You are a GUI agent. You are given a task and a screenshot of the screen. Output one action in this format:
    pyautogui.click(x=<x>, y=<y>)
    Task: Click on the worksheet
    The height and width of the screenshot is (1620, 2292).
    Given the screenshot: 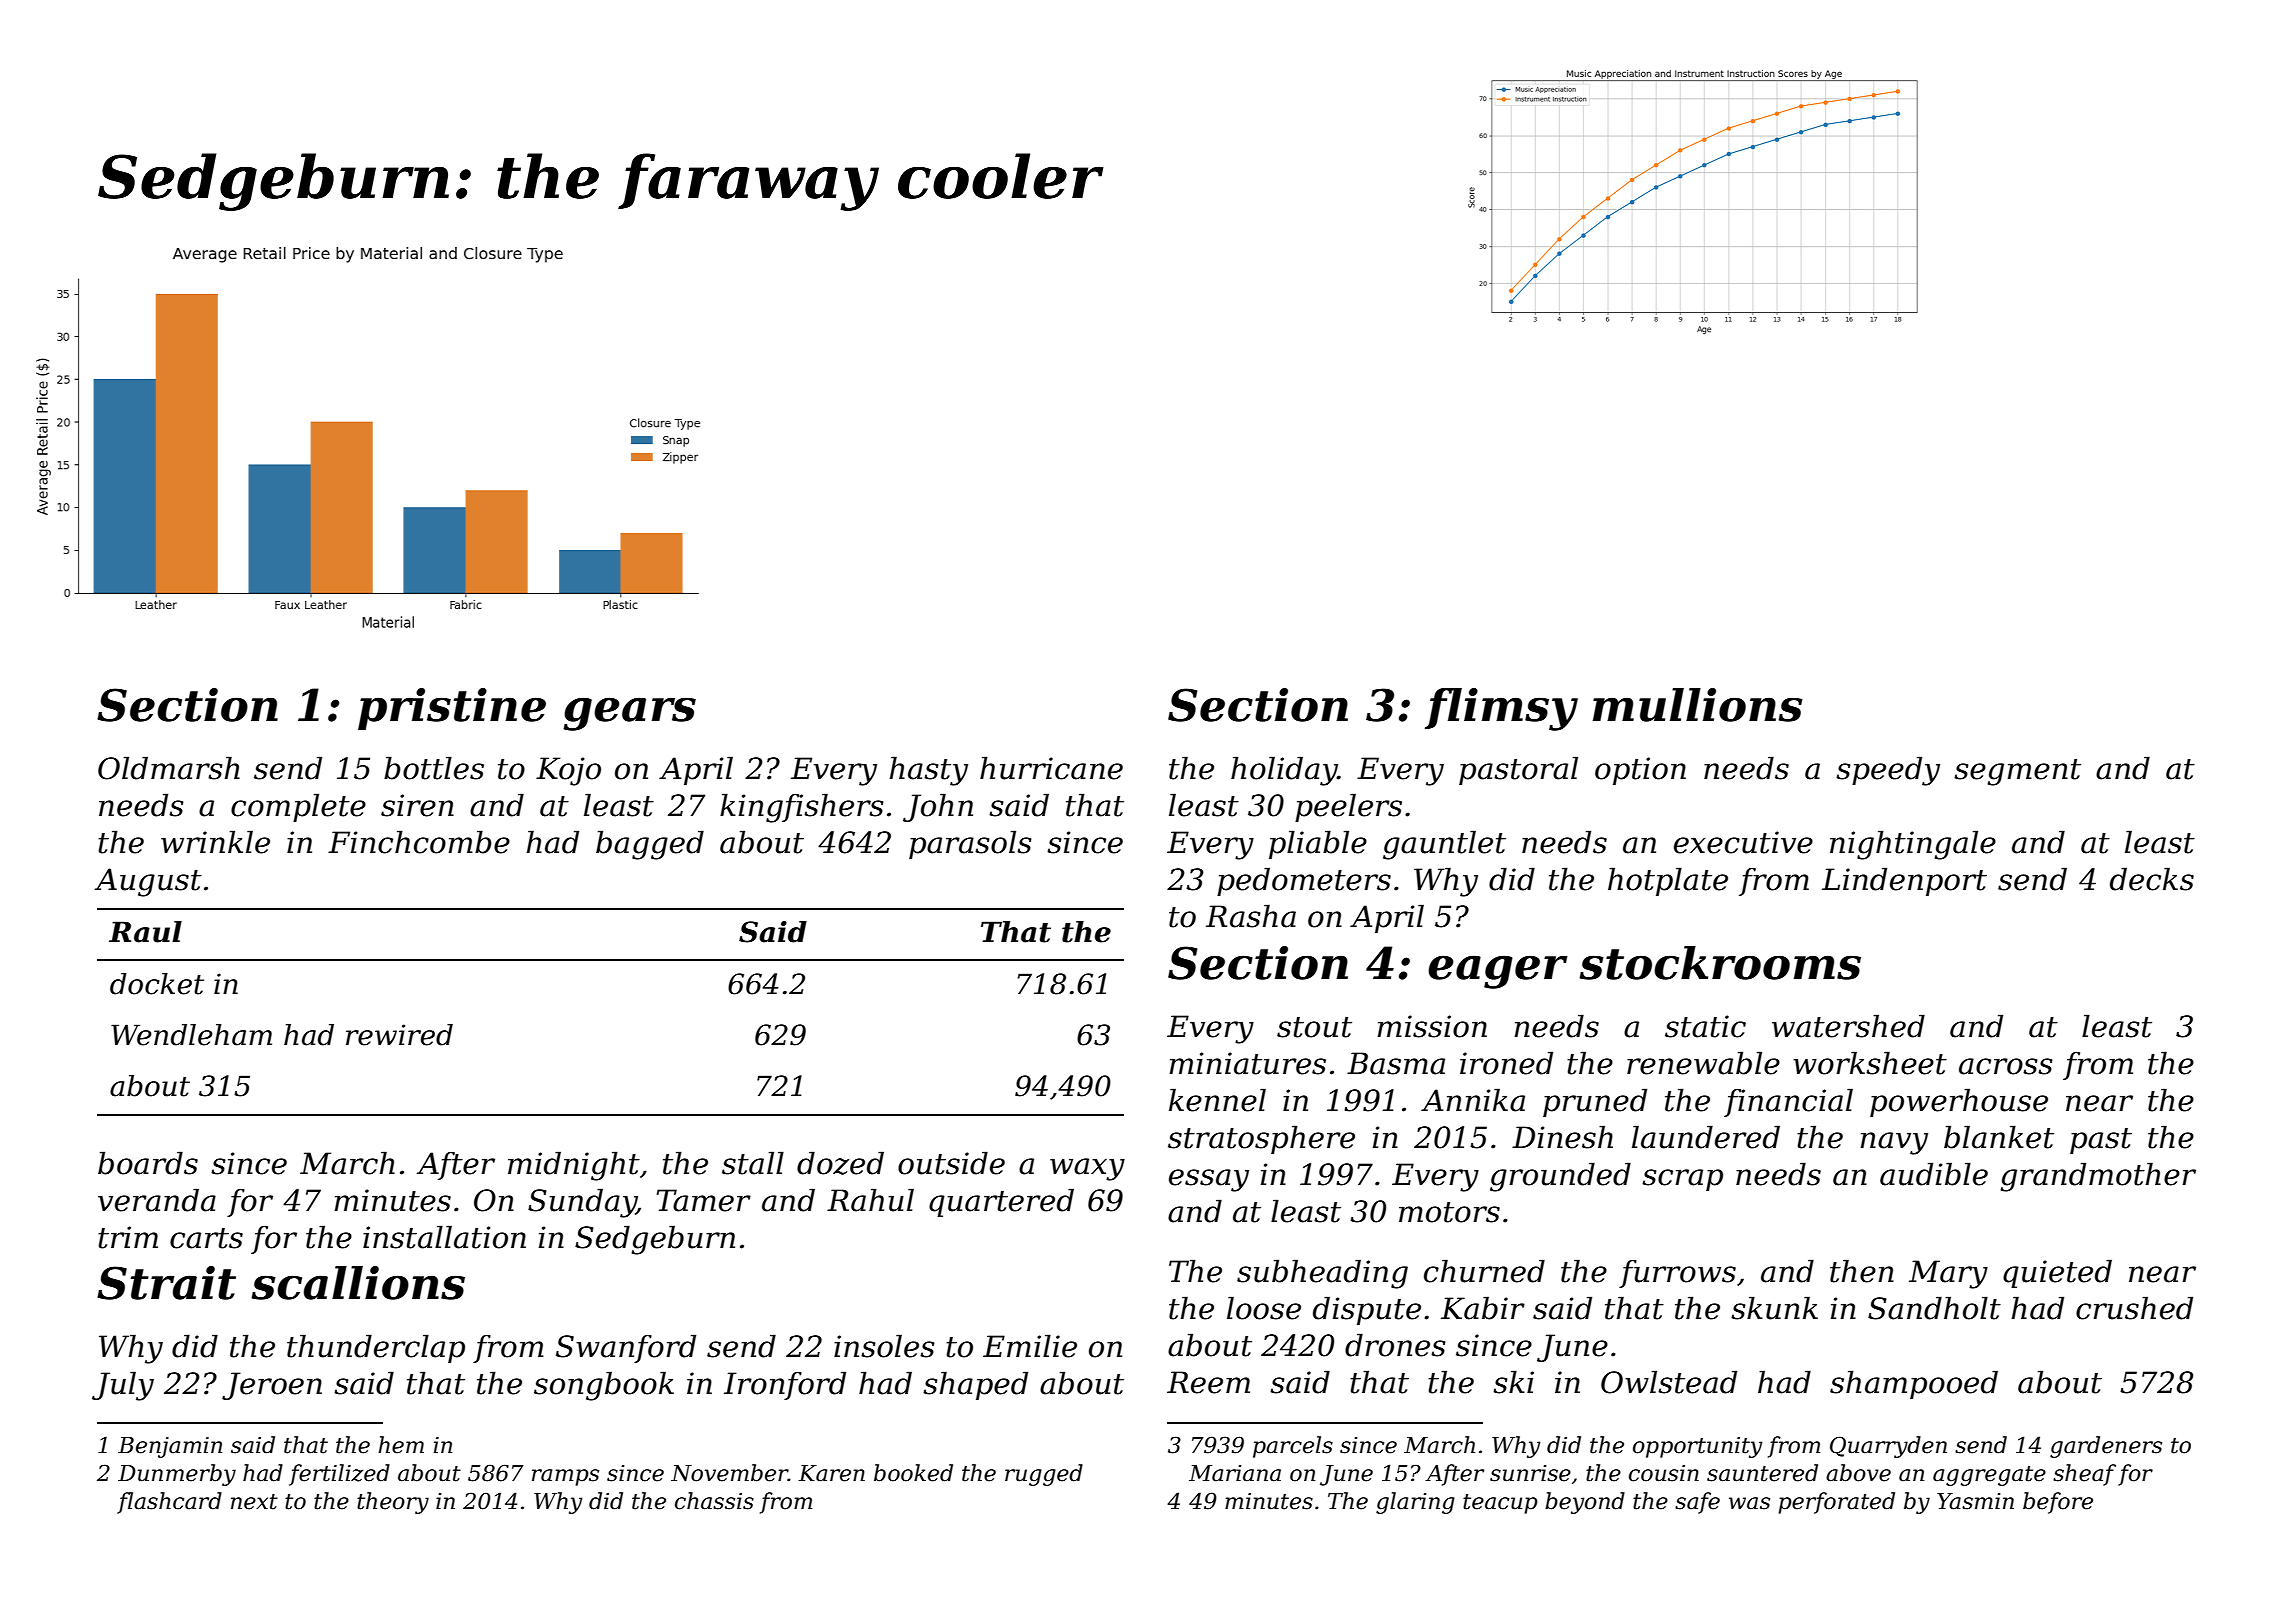 What is the action you would take?
    pyautogui.click(x=1870, y=1063)
